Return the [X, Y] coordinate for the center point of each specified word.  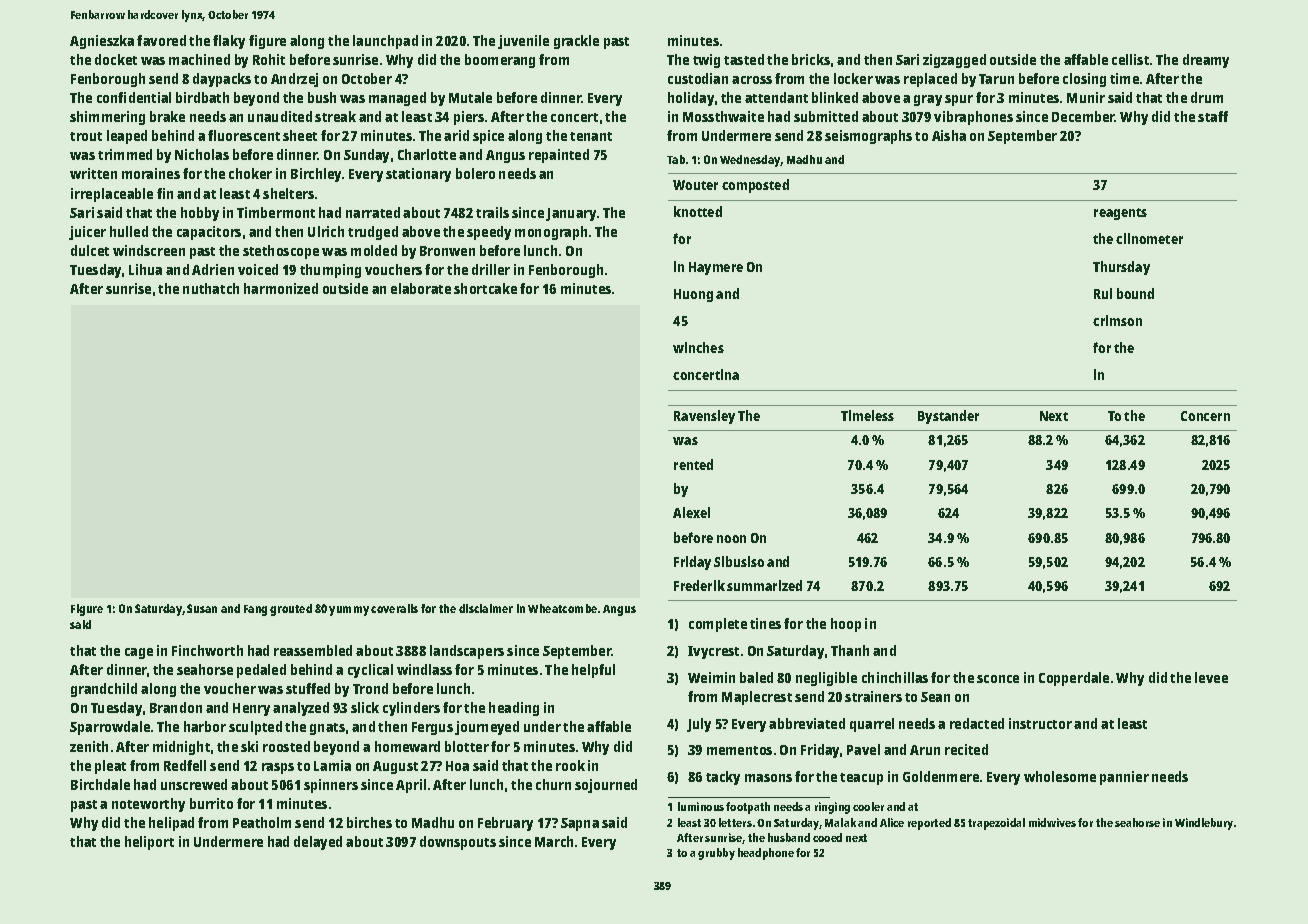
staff [1213, 116]
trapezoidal [996, 824]
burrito [211, 803]
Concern [1205, 416]
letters [735, 822]
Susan [202, 608]
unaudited [280, 116]
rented [693, 464]
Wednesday [750, 161]
